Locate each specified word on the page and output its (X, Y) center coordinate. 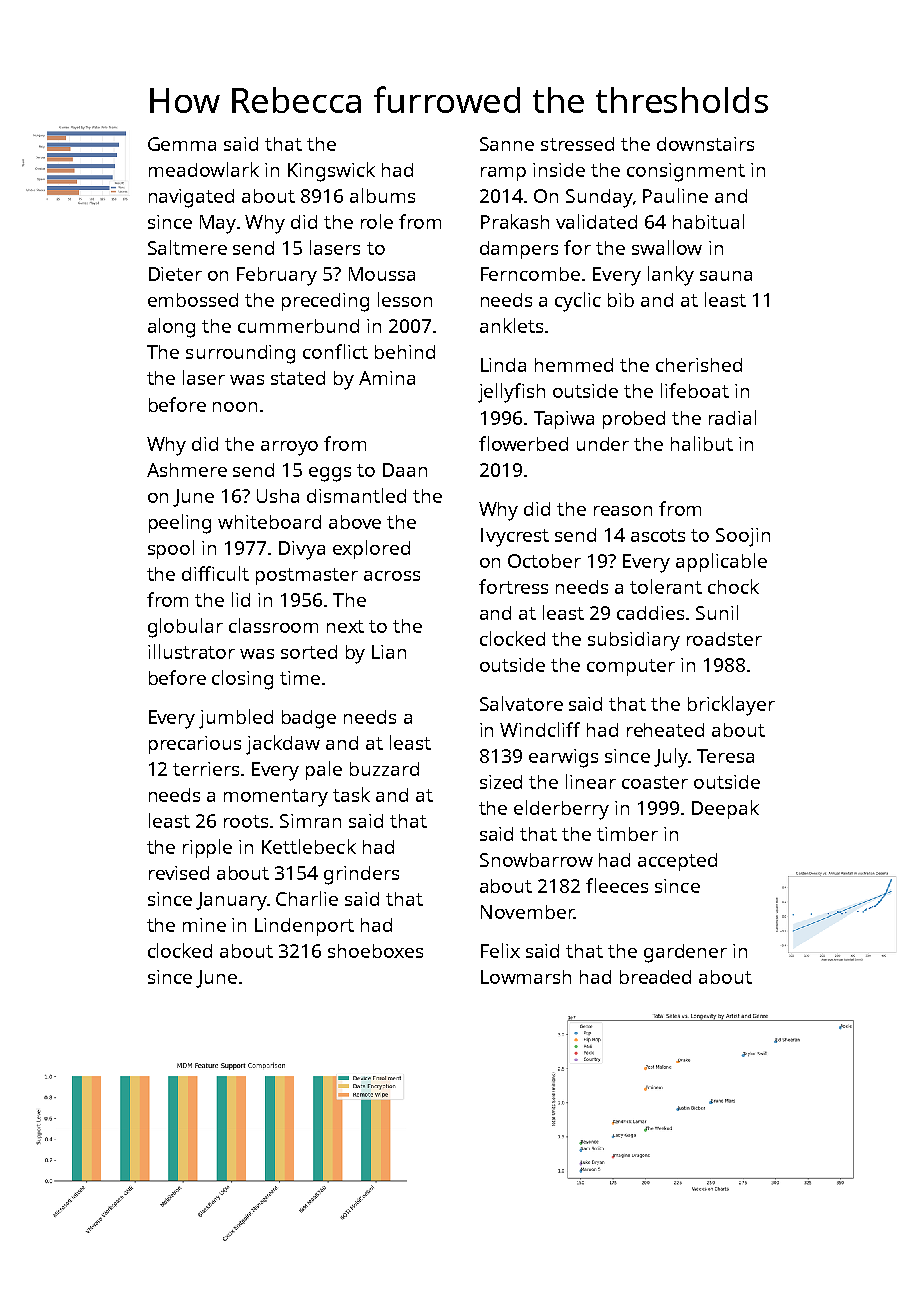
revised (179, 873)
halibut (702, 443)
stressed (577, 144)
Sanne (507, 144)
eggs (330, 474)
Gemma (182, 144)
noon (235, 407)
